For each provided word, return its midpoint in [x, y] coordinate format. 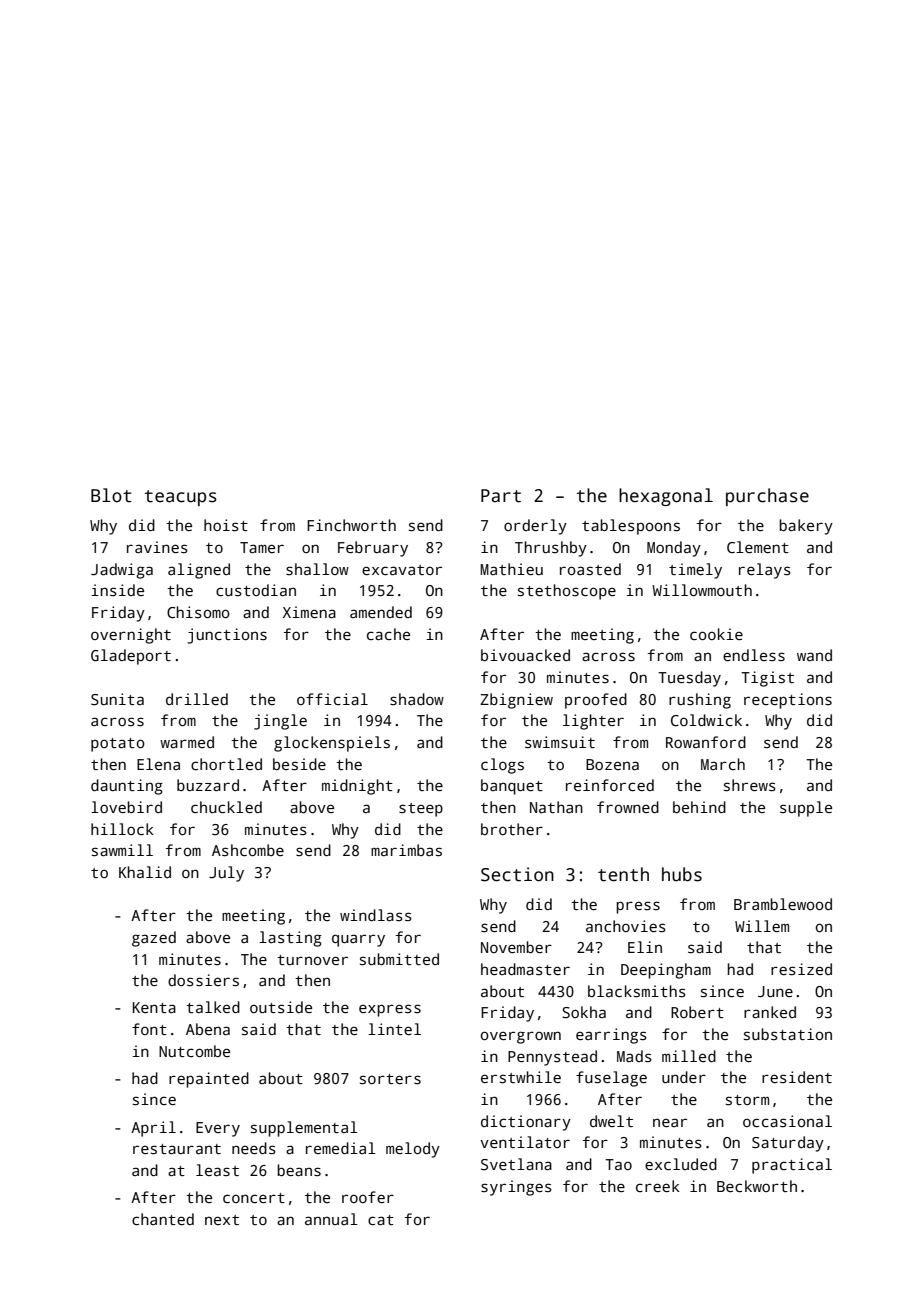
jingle [280, 722]
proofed [596, 701]
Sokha [584, 1012]
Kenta [154, 1007]
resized [801, 969]
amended [381, 612]
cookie [716, 634]
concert [254, 1198]
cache [388, 634]
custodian [256, 590]
